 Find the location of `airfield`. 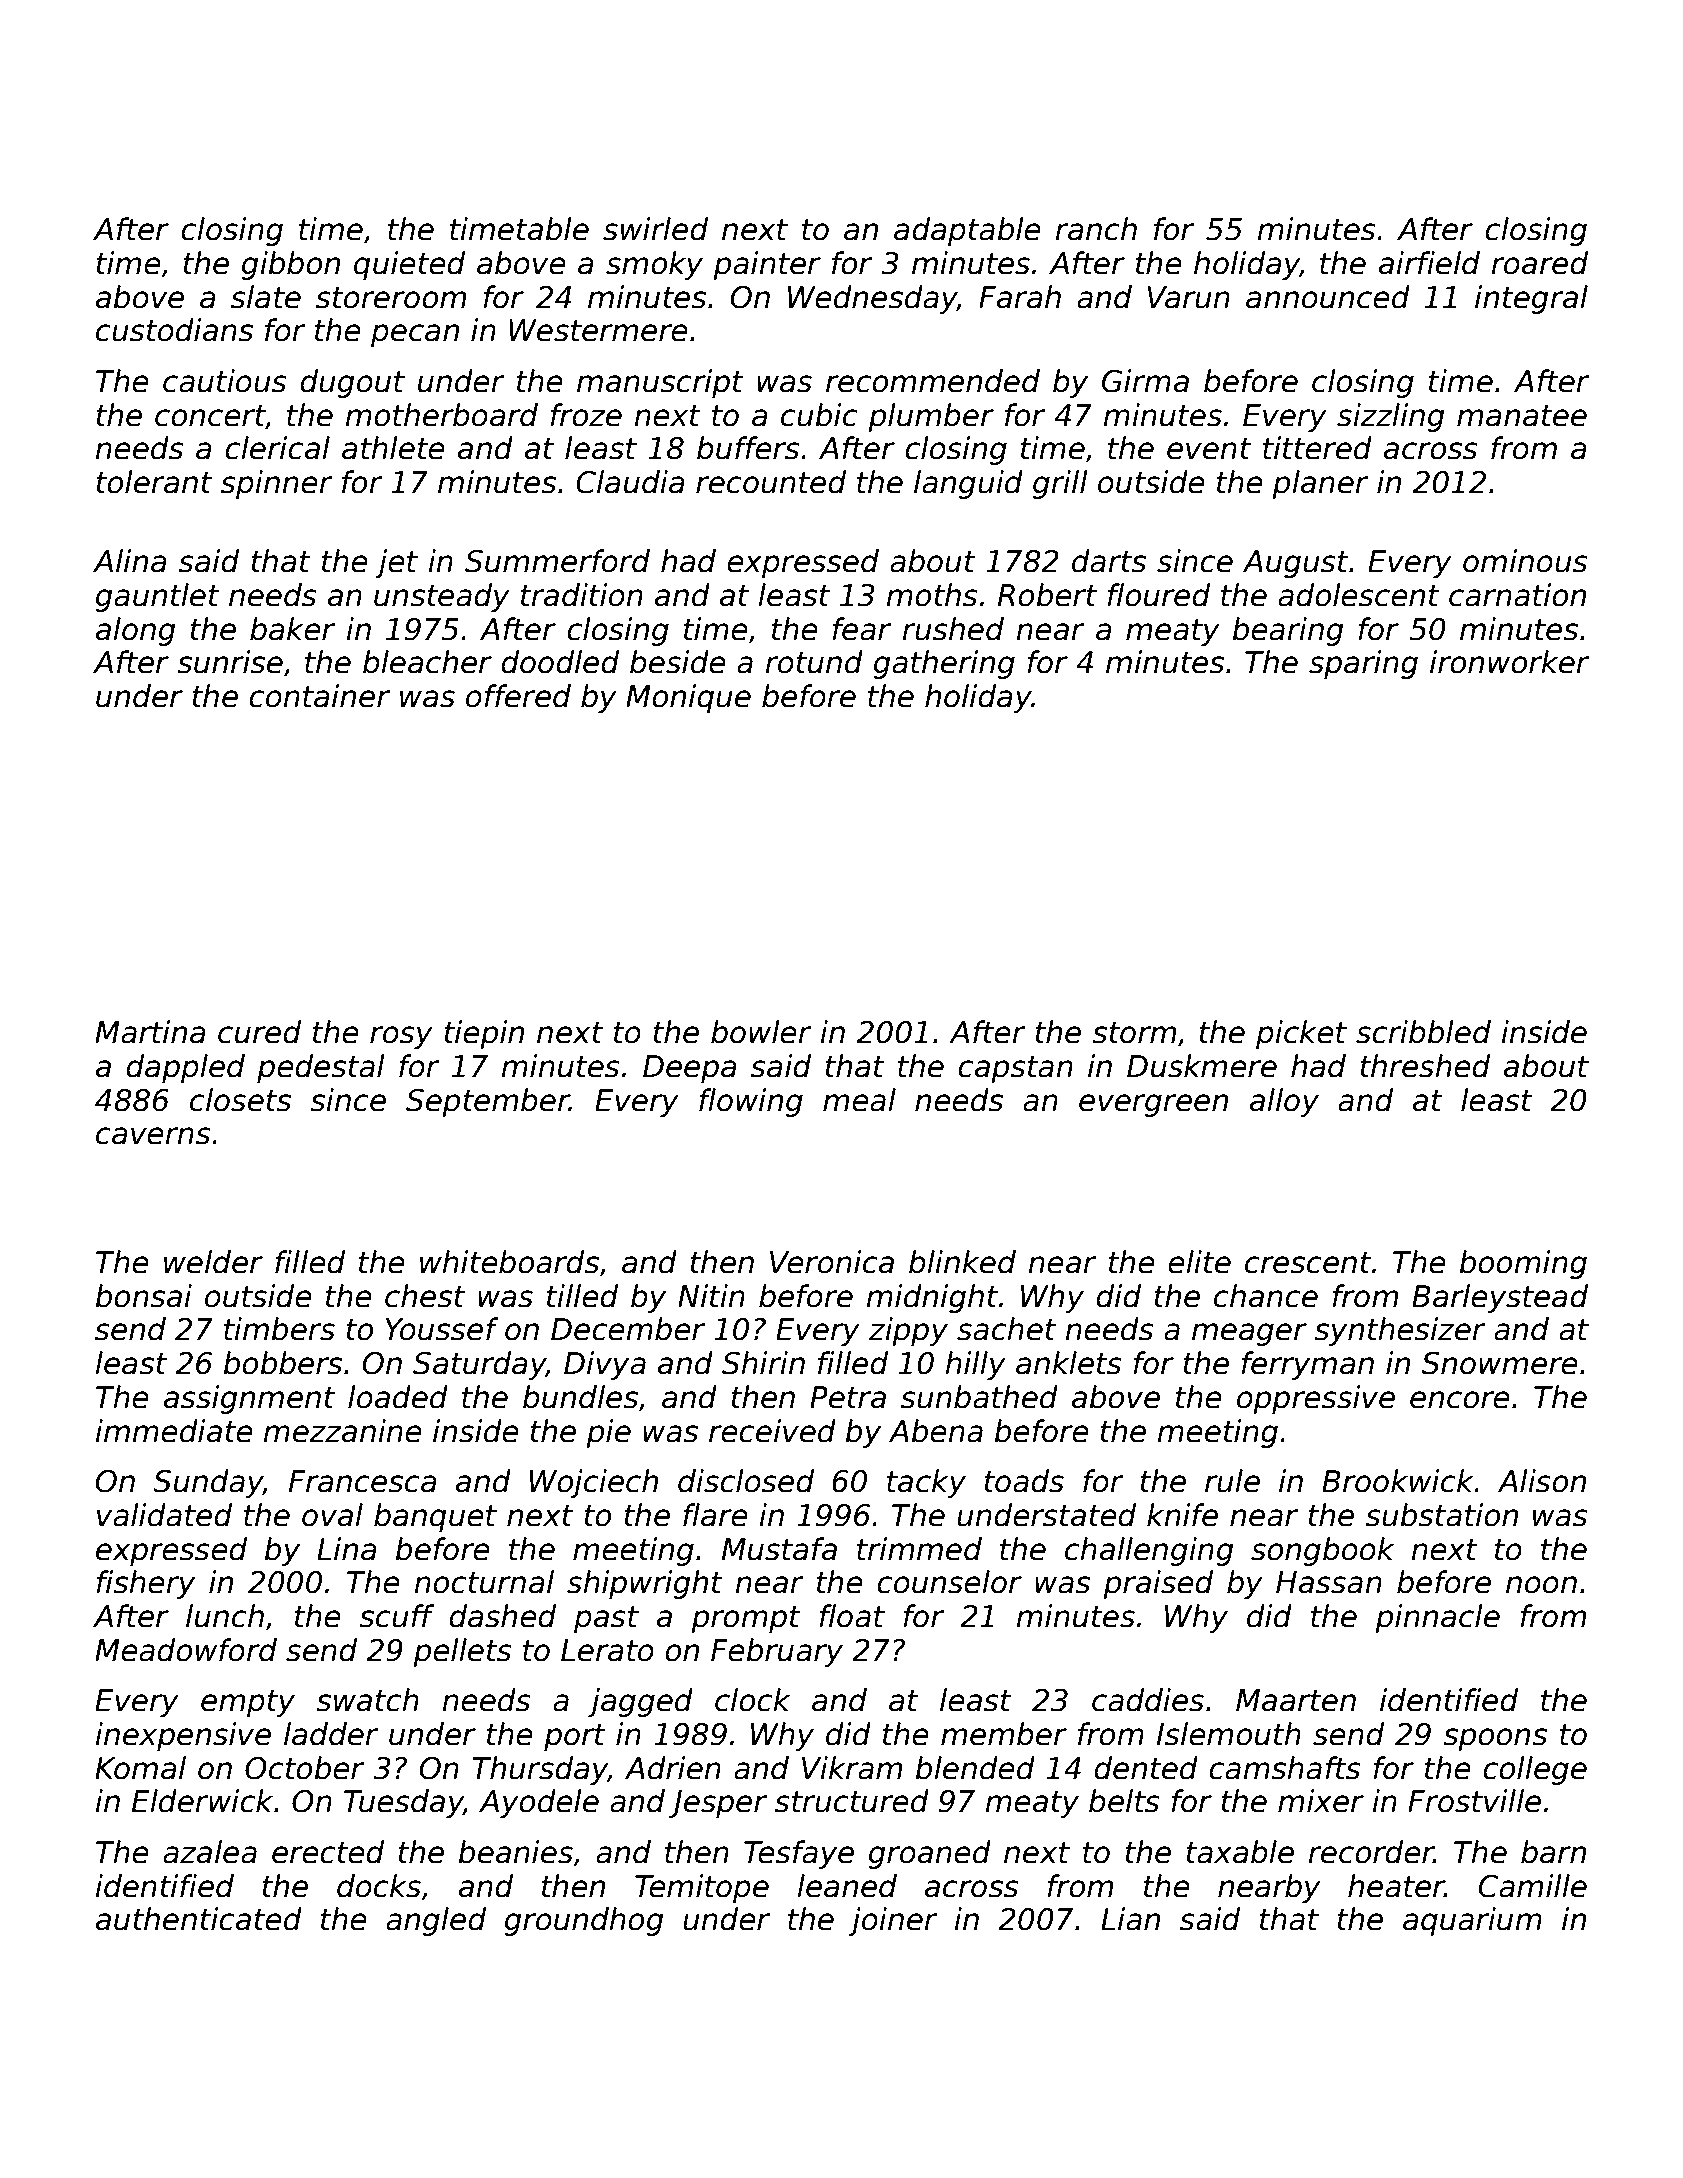

airfield is located at coordinates (1429, 263).
